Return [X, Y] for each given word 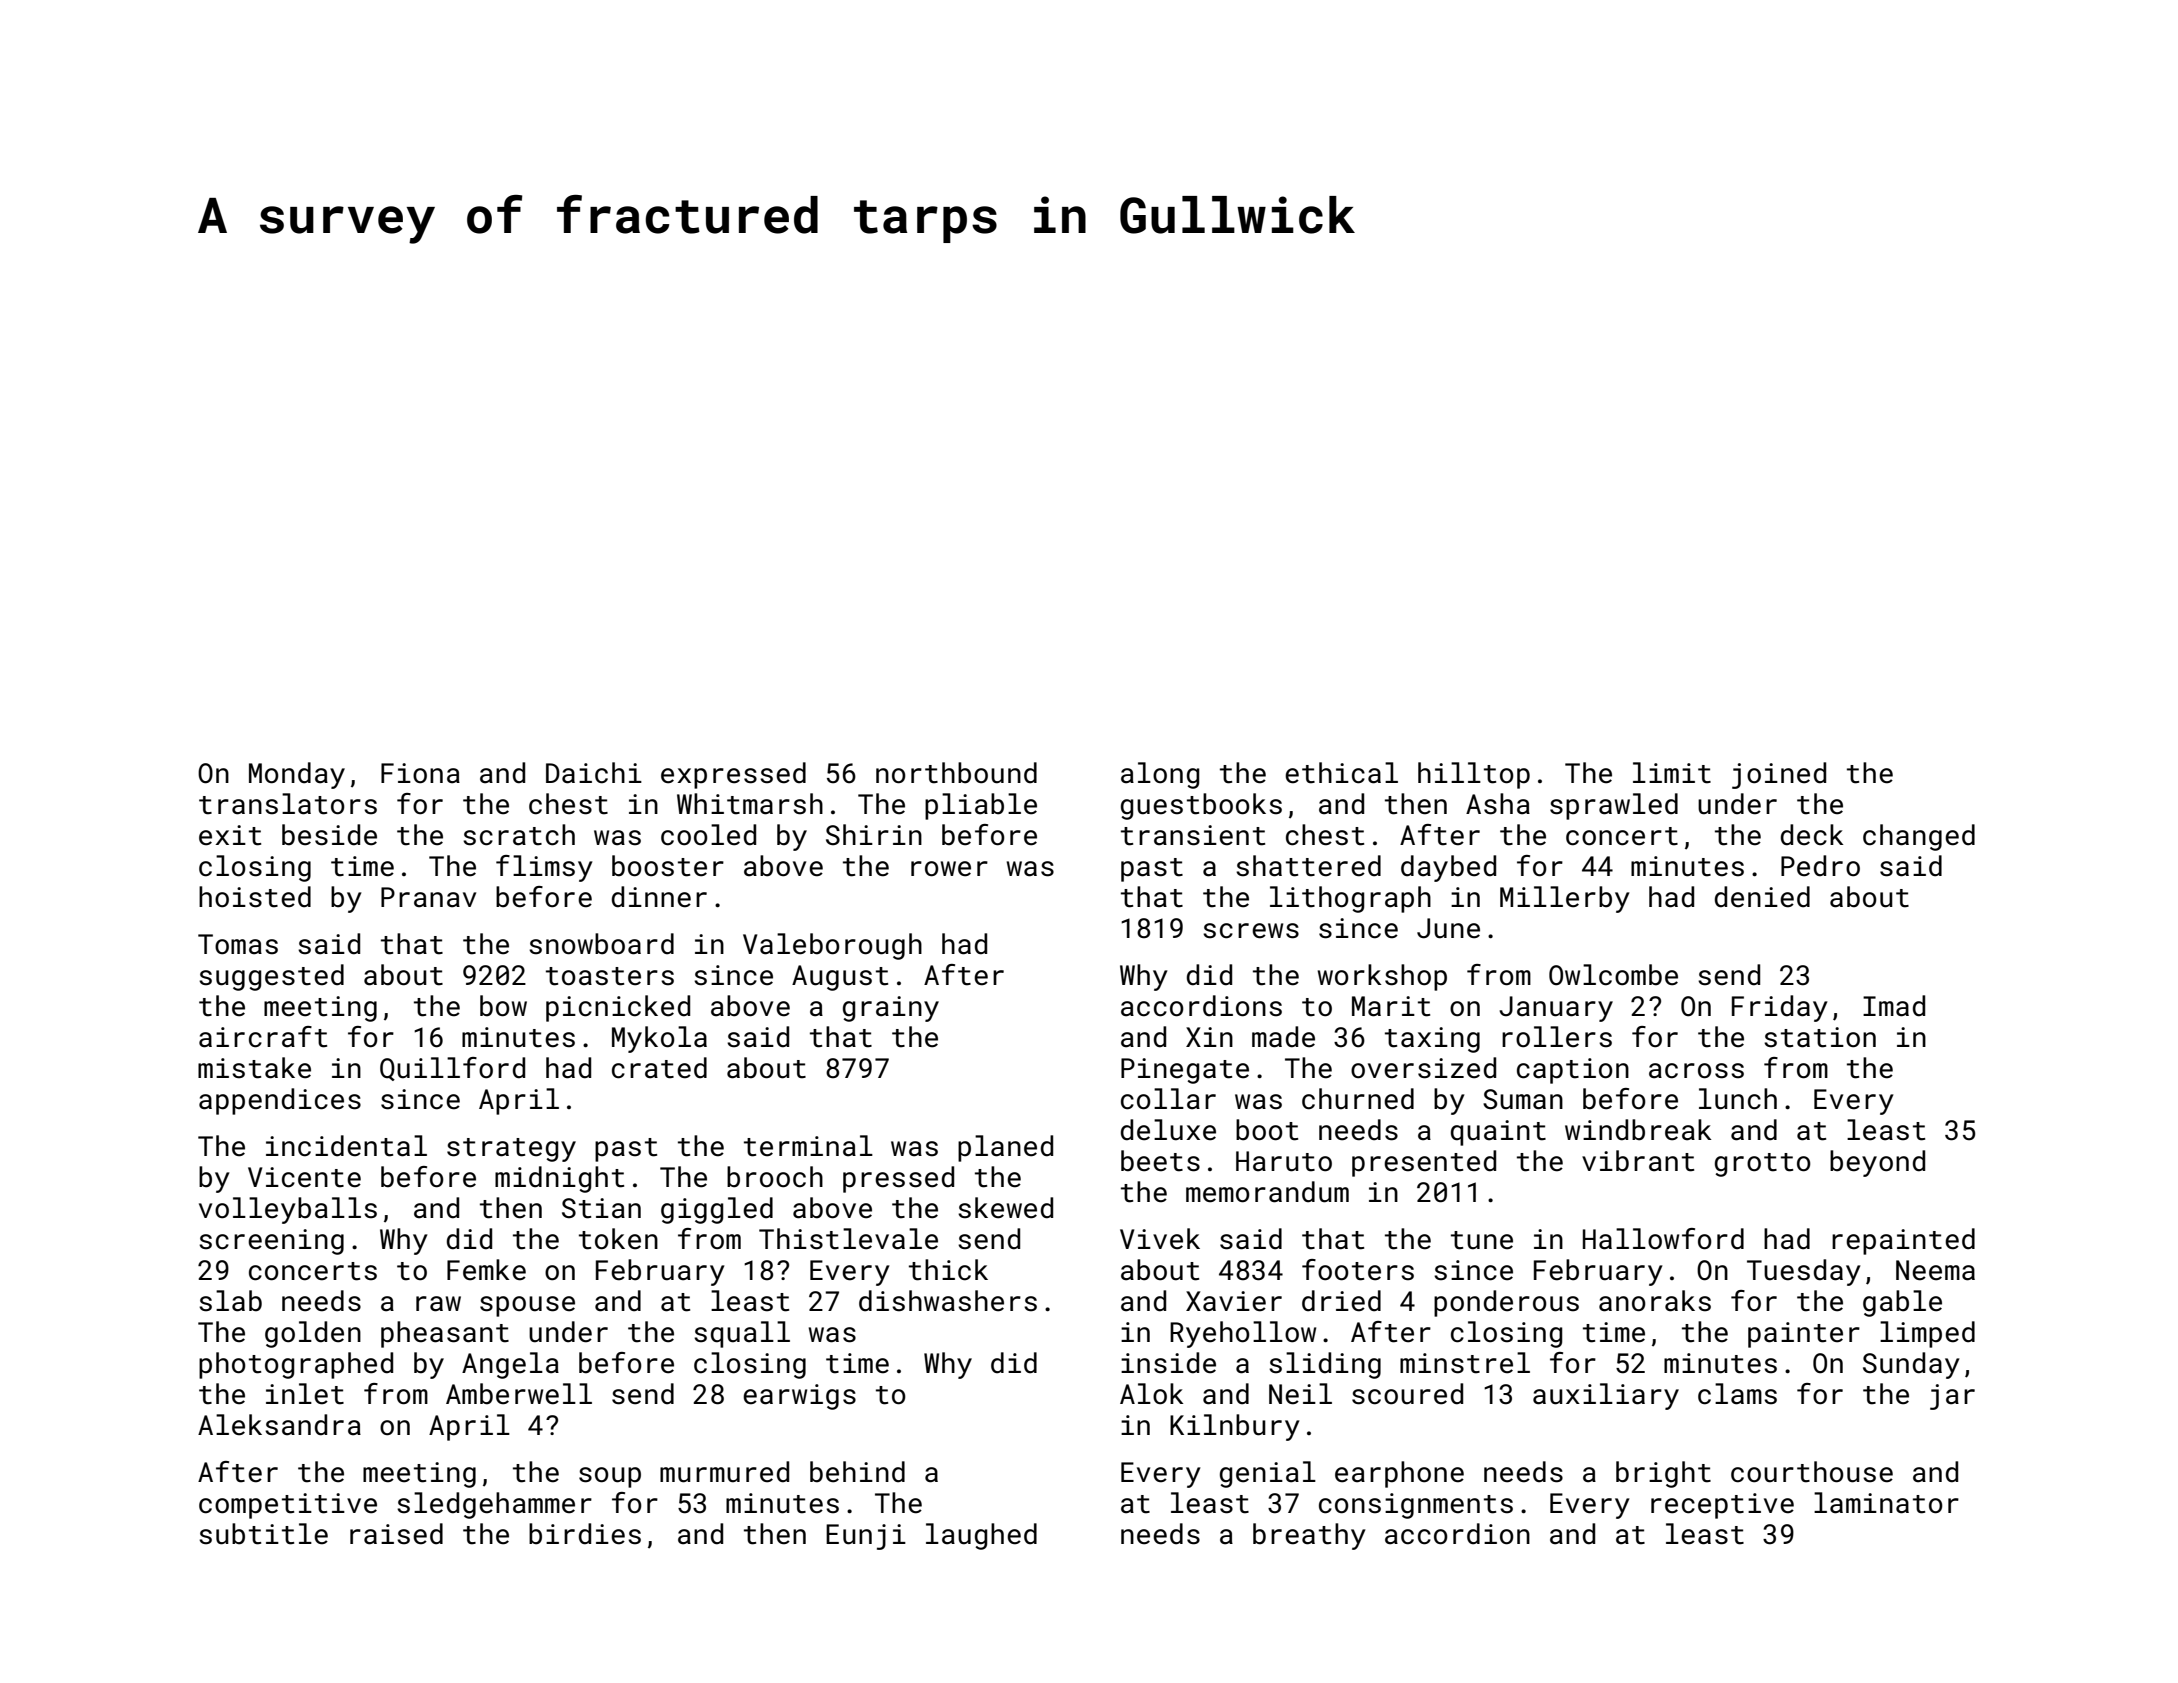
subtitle [263, 1534]
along [1160, 775]
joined [1779, 775]
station [1820, 1037]
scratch [519, 835]
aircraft [263, 1037]
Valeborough [832, 946]
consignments [1416, 1506]
